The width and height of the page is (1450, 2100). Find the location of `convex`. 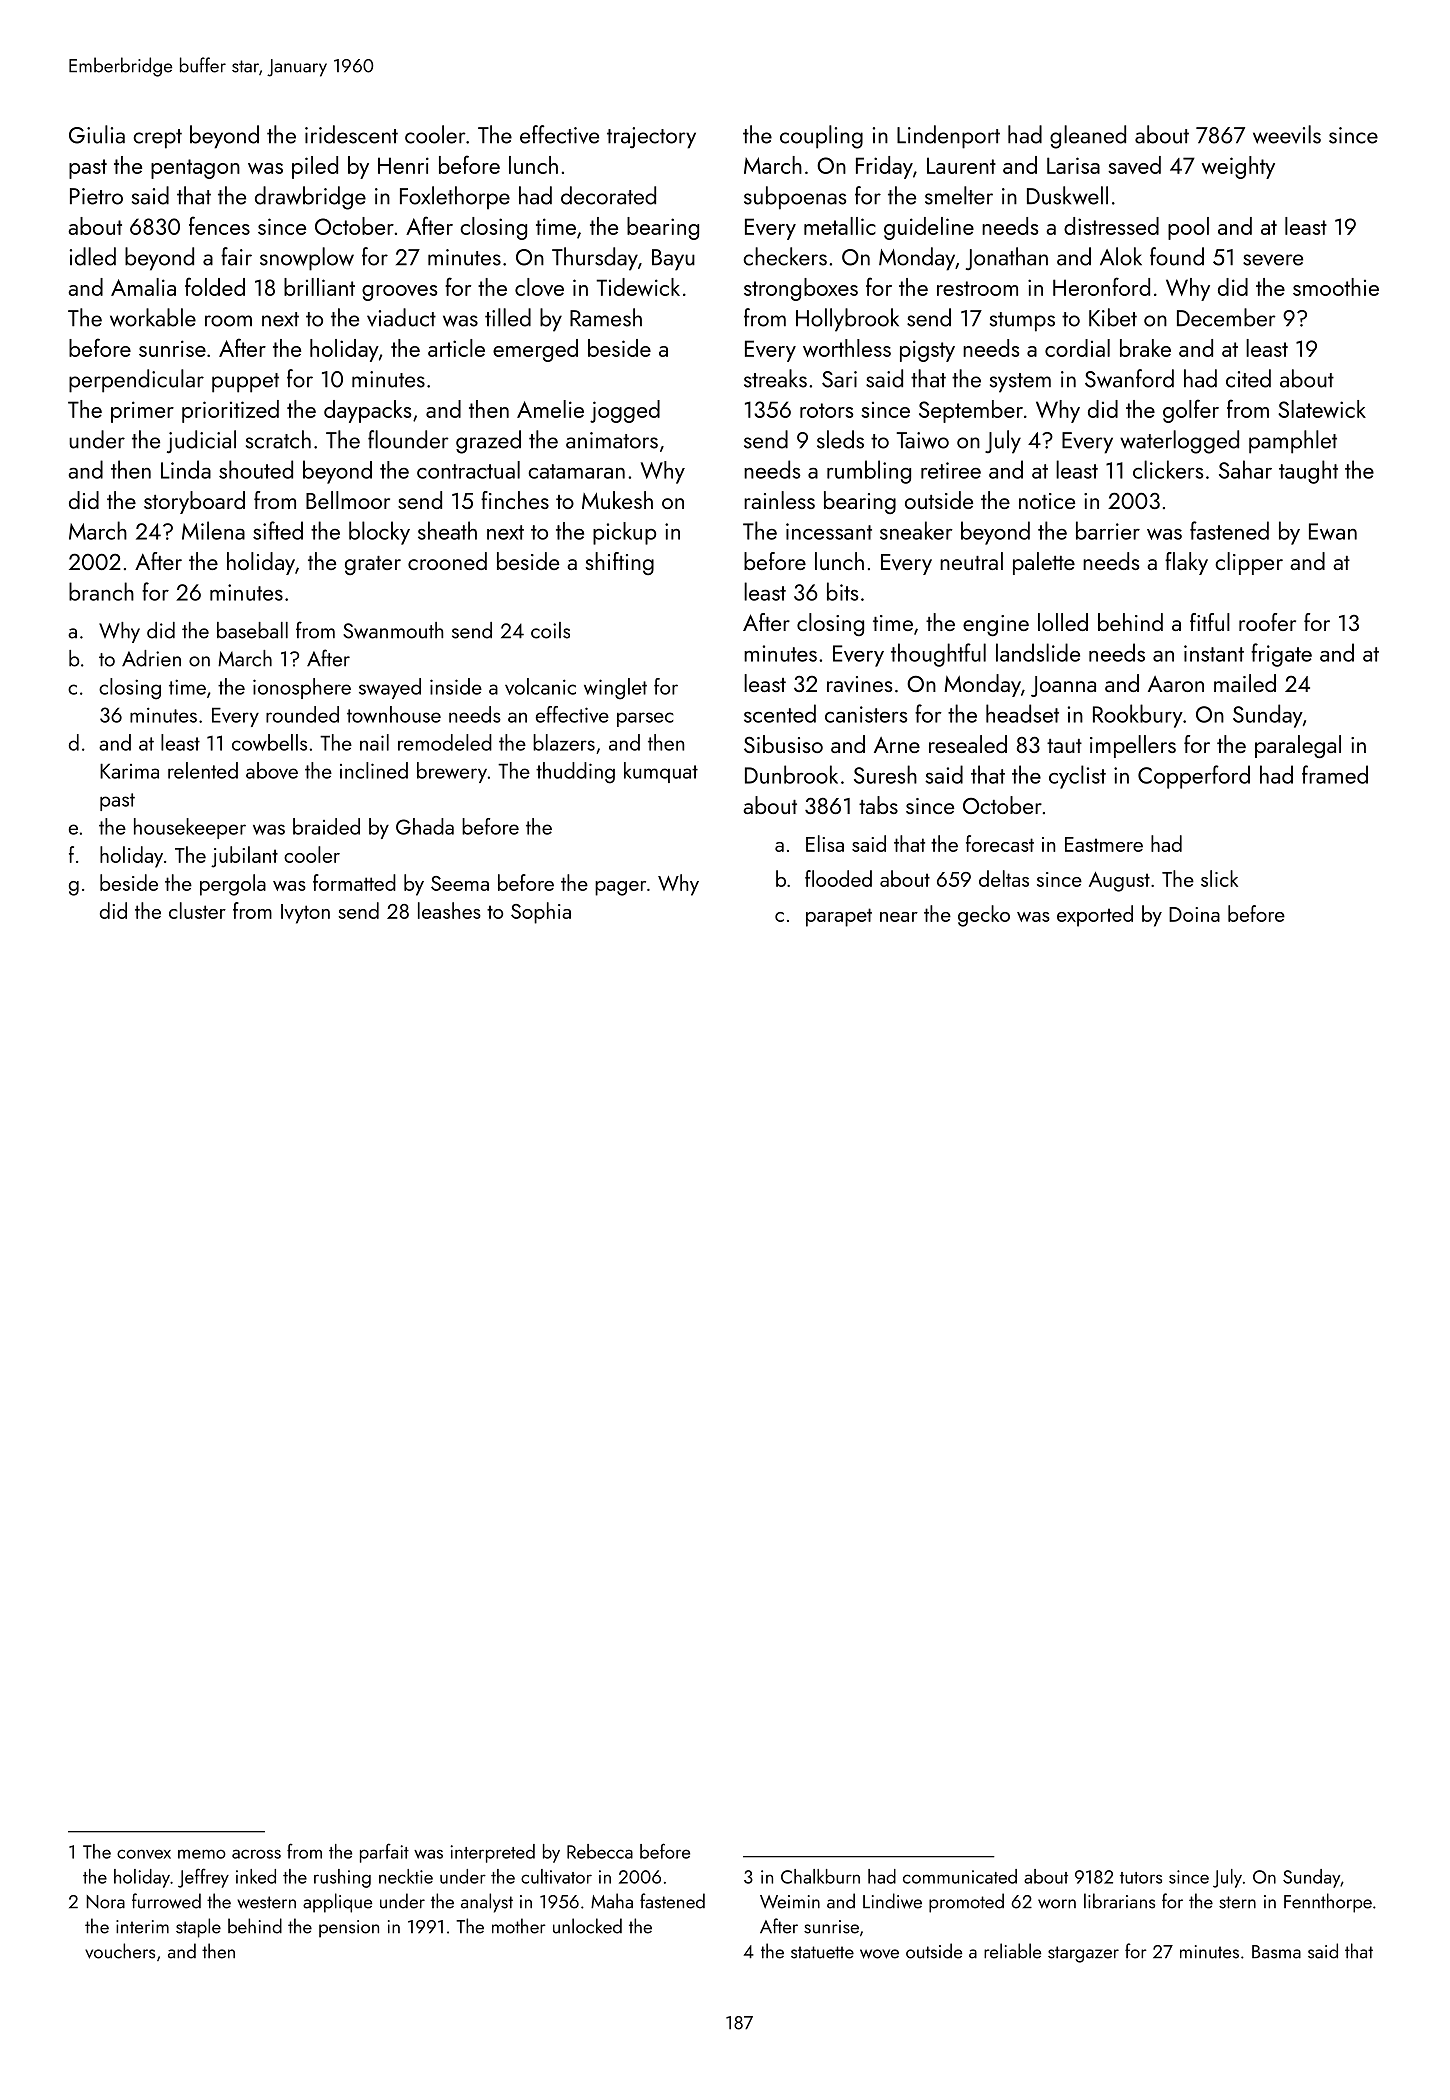

convex is located at coordinates (144, 1854).
